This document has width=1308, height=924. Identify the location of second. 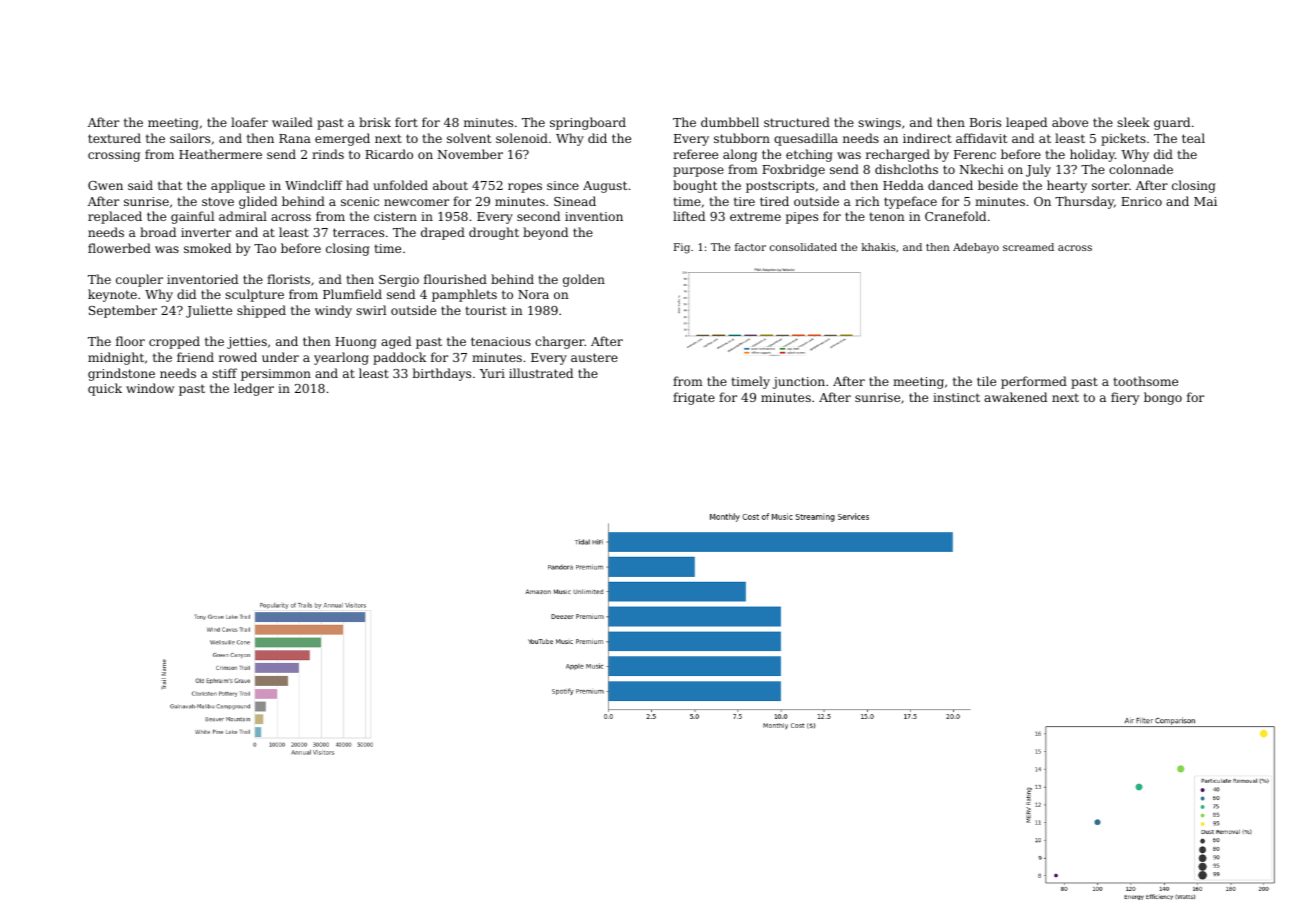
(538, 216).
